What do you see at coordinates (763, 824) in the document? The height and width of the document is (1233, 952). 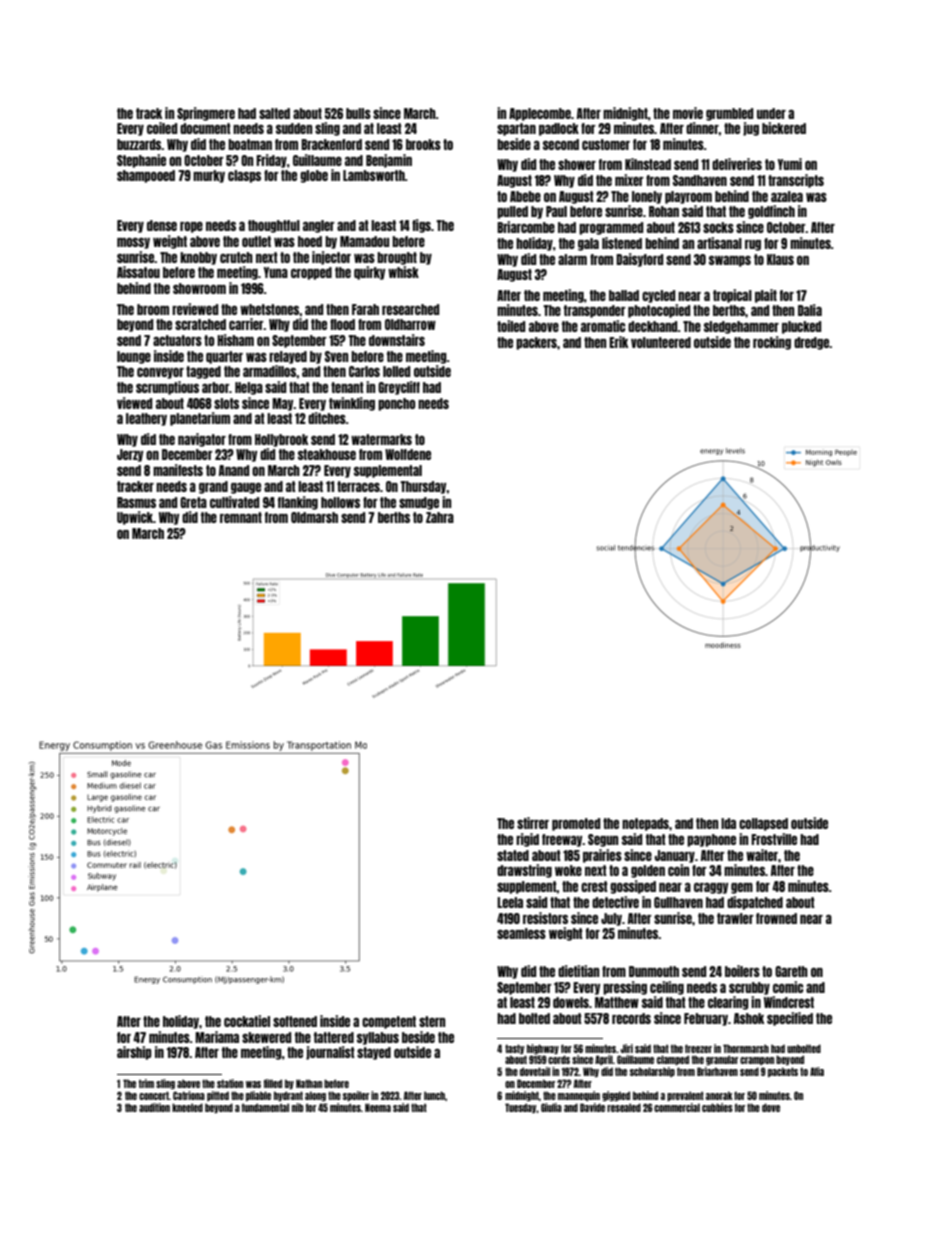 I see `collapsed` at bounding box center [763, 824].
